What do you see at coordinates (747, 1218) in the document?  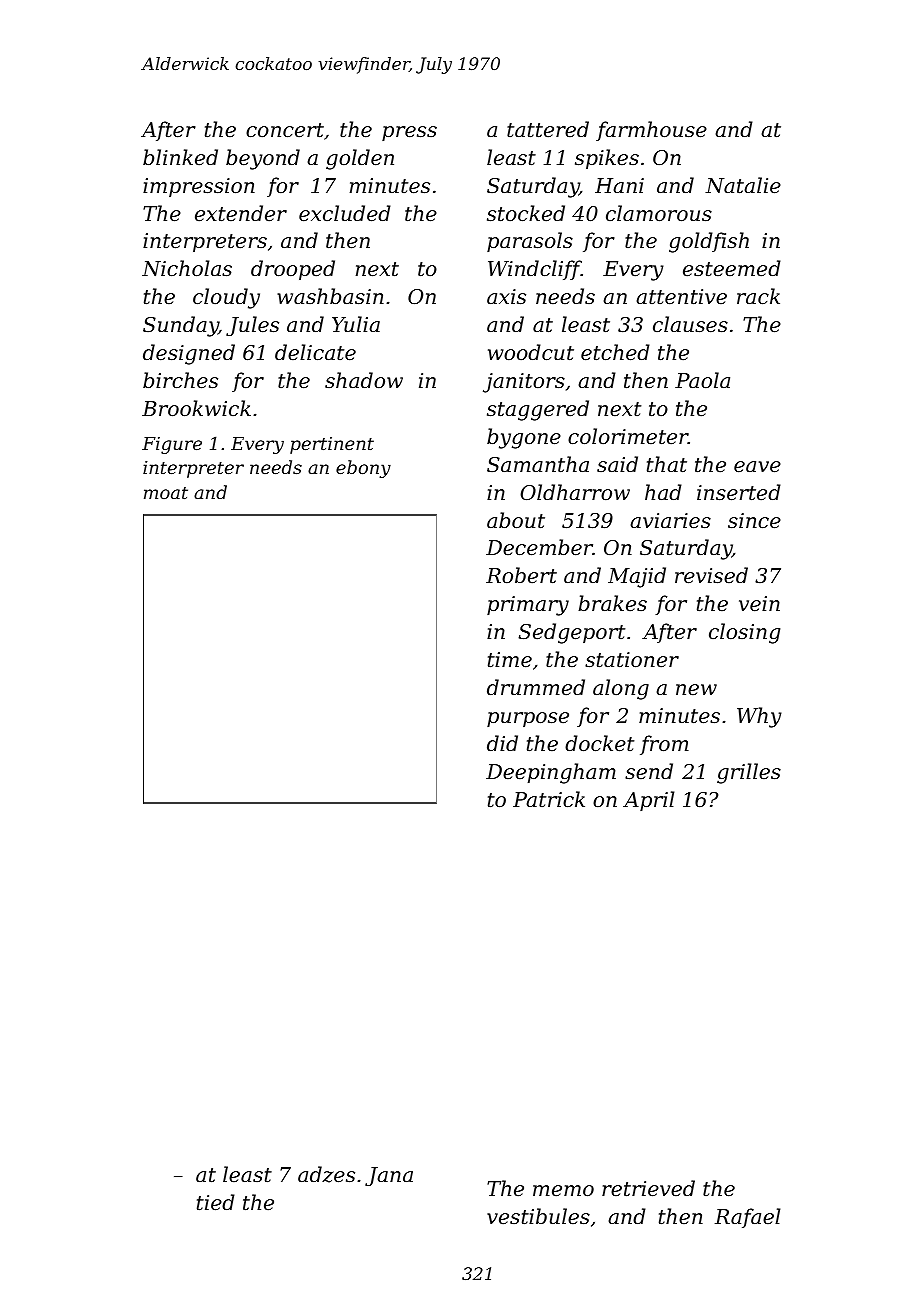 I see `Rafael` at bounding box center [747, 1218].
